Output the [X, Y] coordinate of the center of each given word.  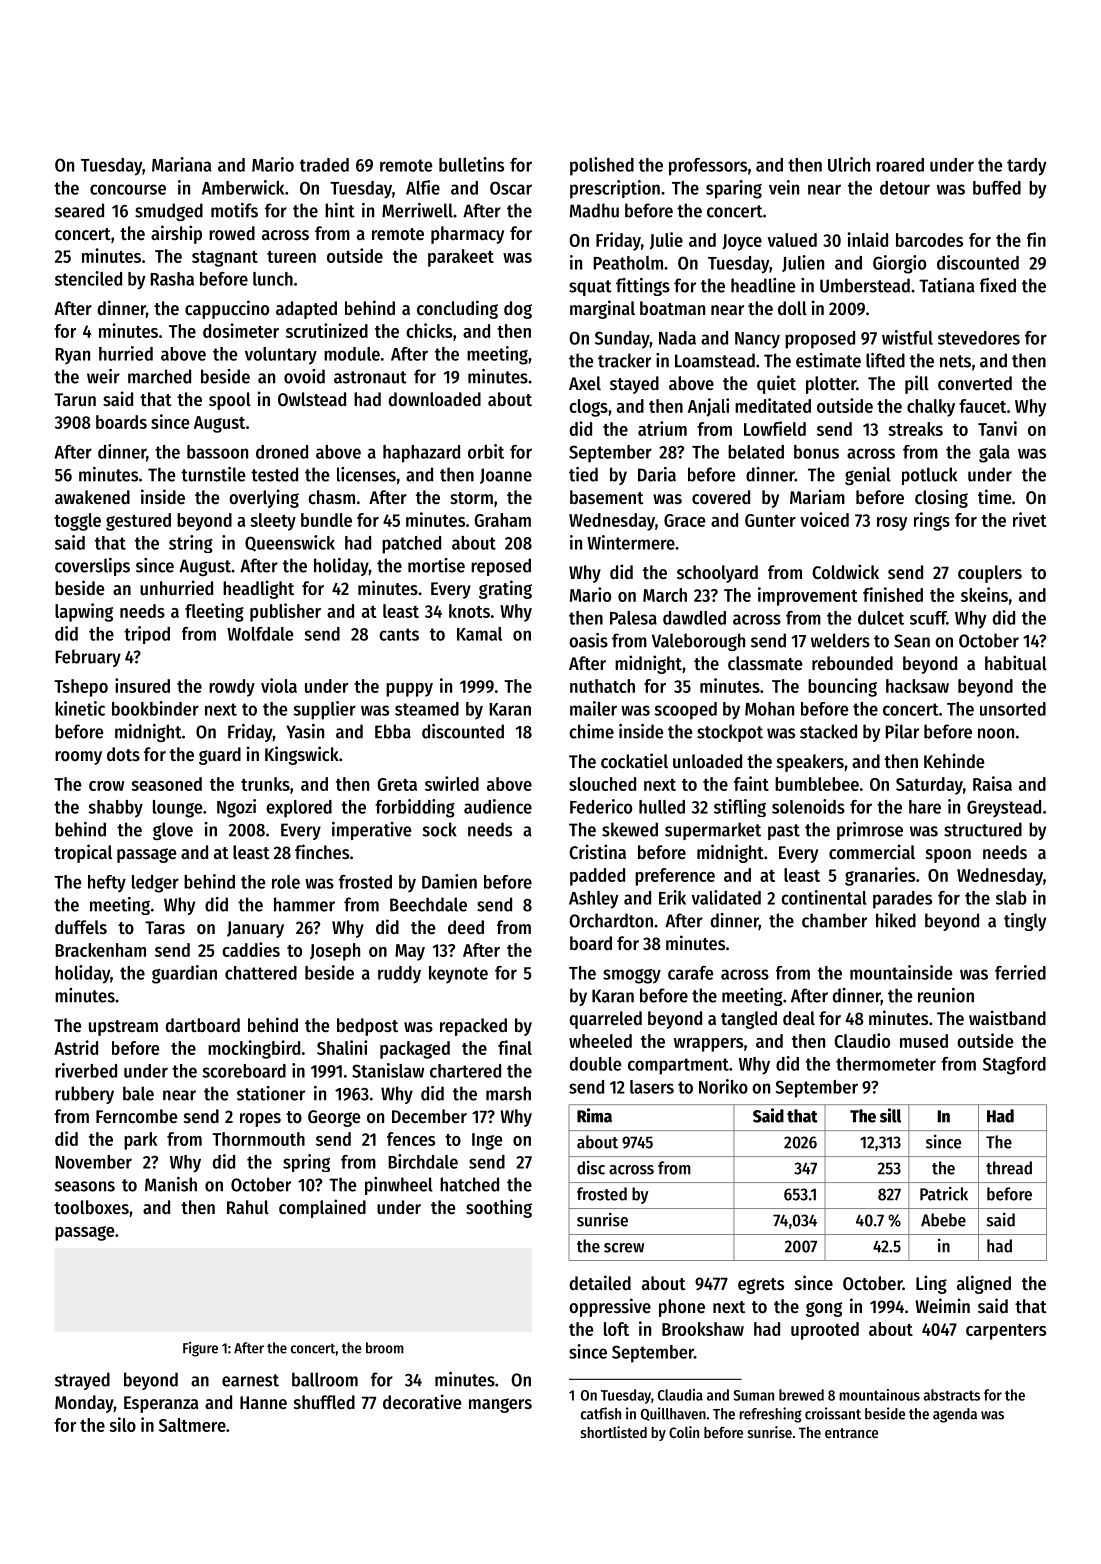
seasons [85, 1186]
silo [122, 1424]
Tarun [75, 399]
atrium [662, 428]
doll [792, 308]
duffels [81, 927]
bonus [816, 452]
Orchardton [611, 920]
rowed [232, 233]
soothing [499, 1208]
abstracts [951, 1395]
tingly [1025, 922]
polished [602, 166]
